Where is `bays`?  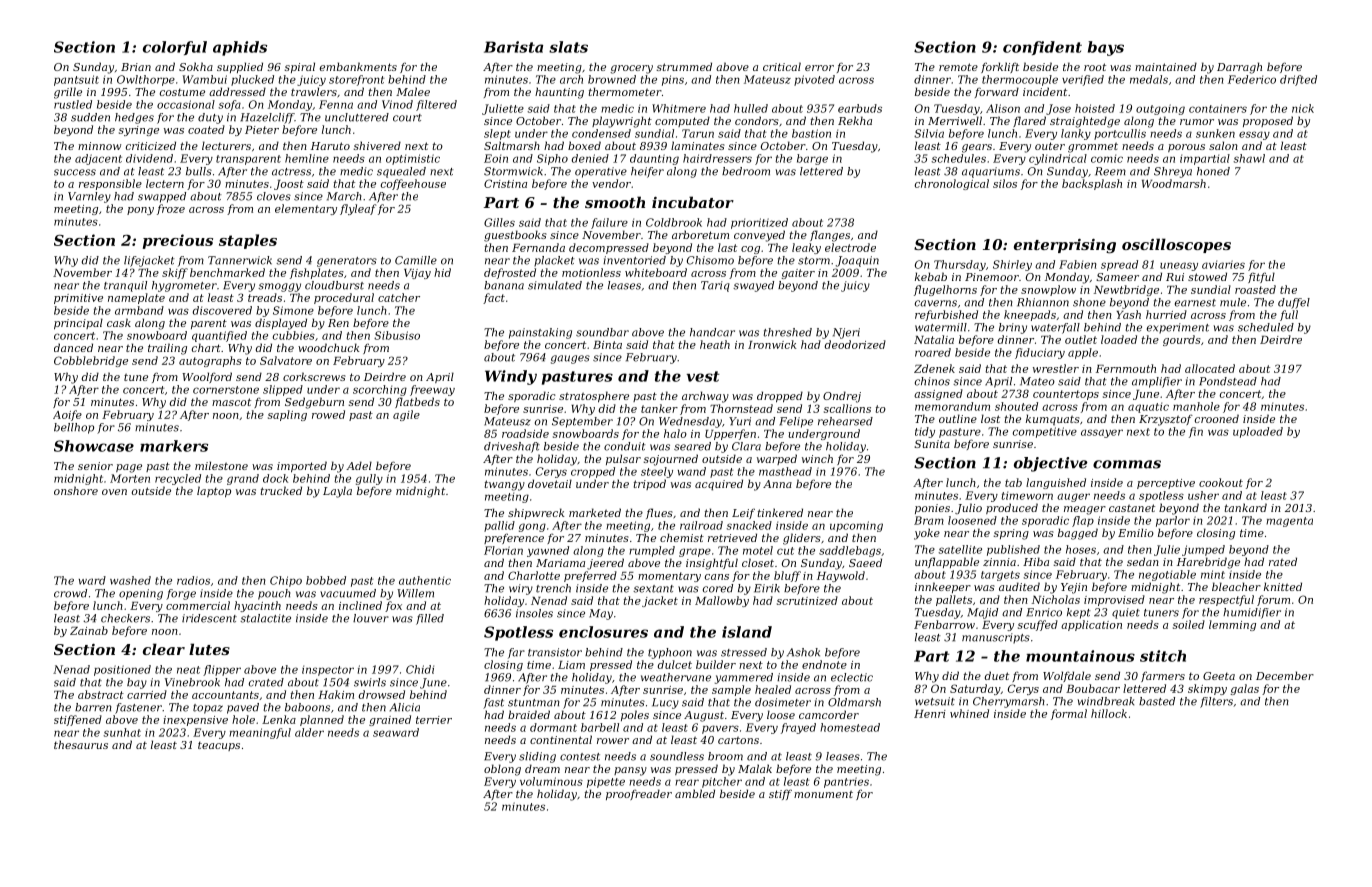
bays is located at coordinates (1106, 48).
